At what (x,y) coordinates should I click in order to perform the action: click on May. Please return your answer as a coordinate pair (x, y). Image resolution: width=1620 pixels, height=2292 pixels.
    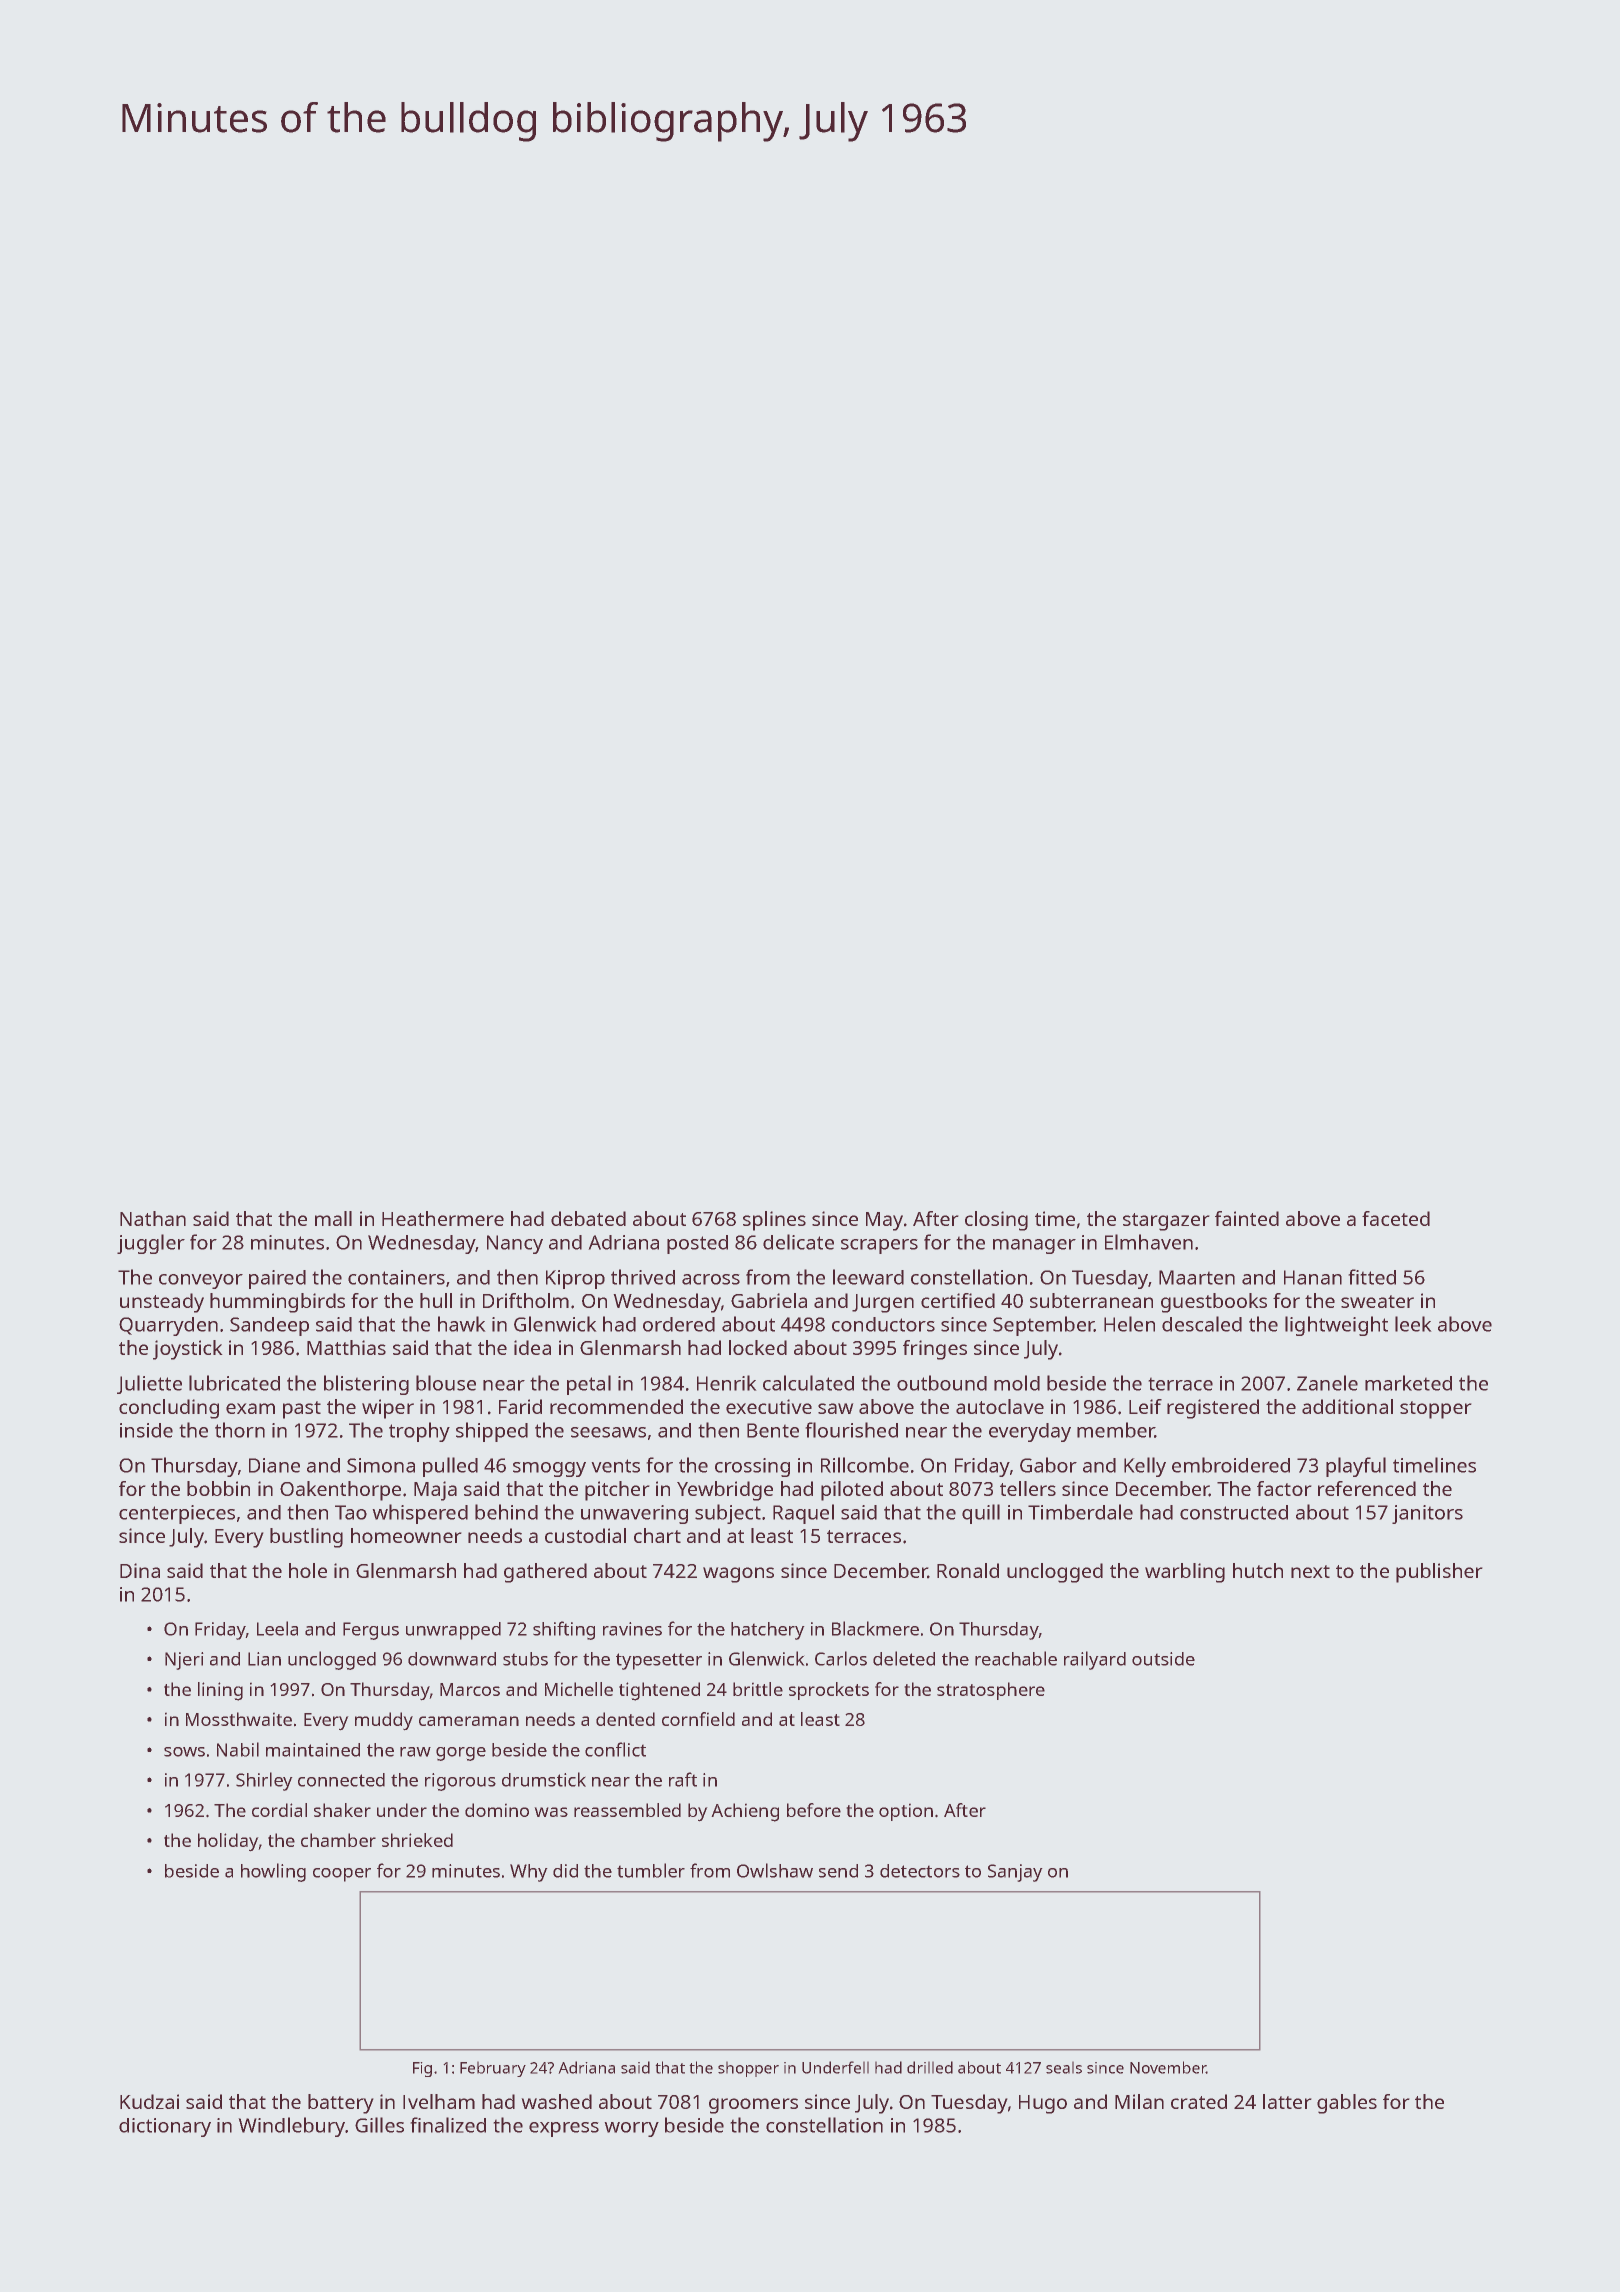
    Looking at the image, I should click on (884, 1221).
